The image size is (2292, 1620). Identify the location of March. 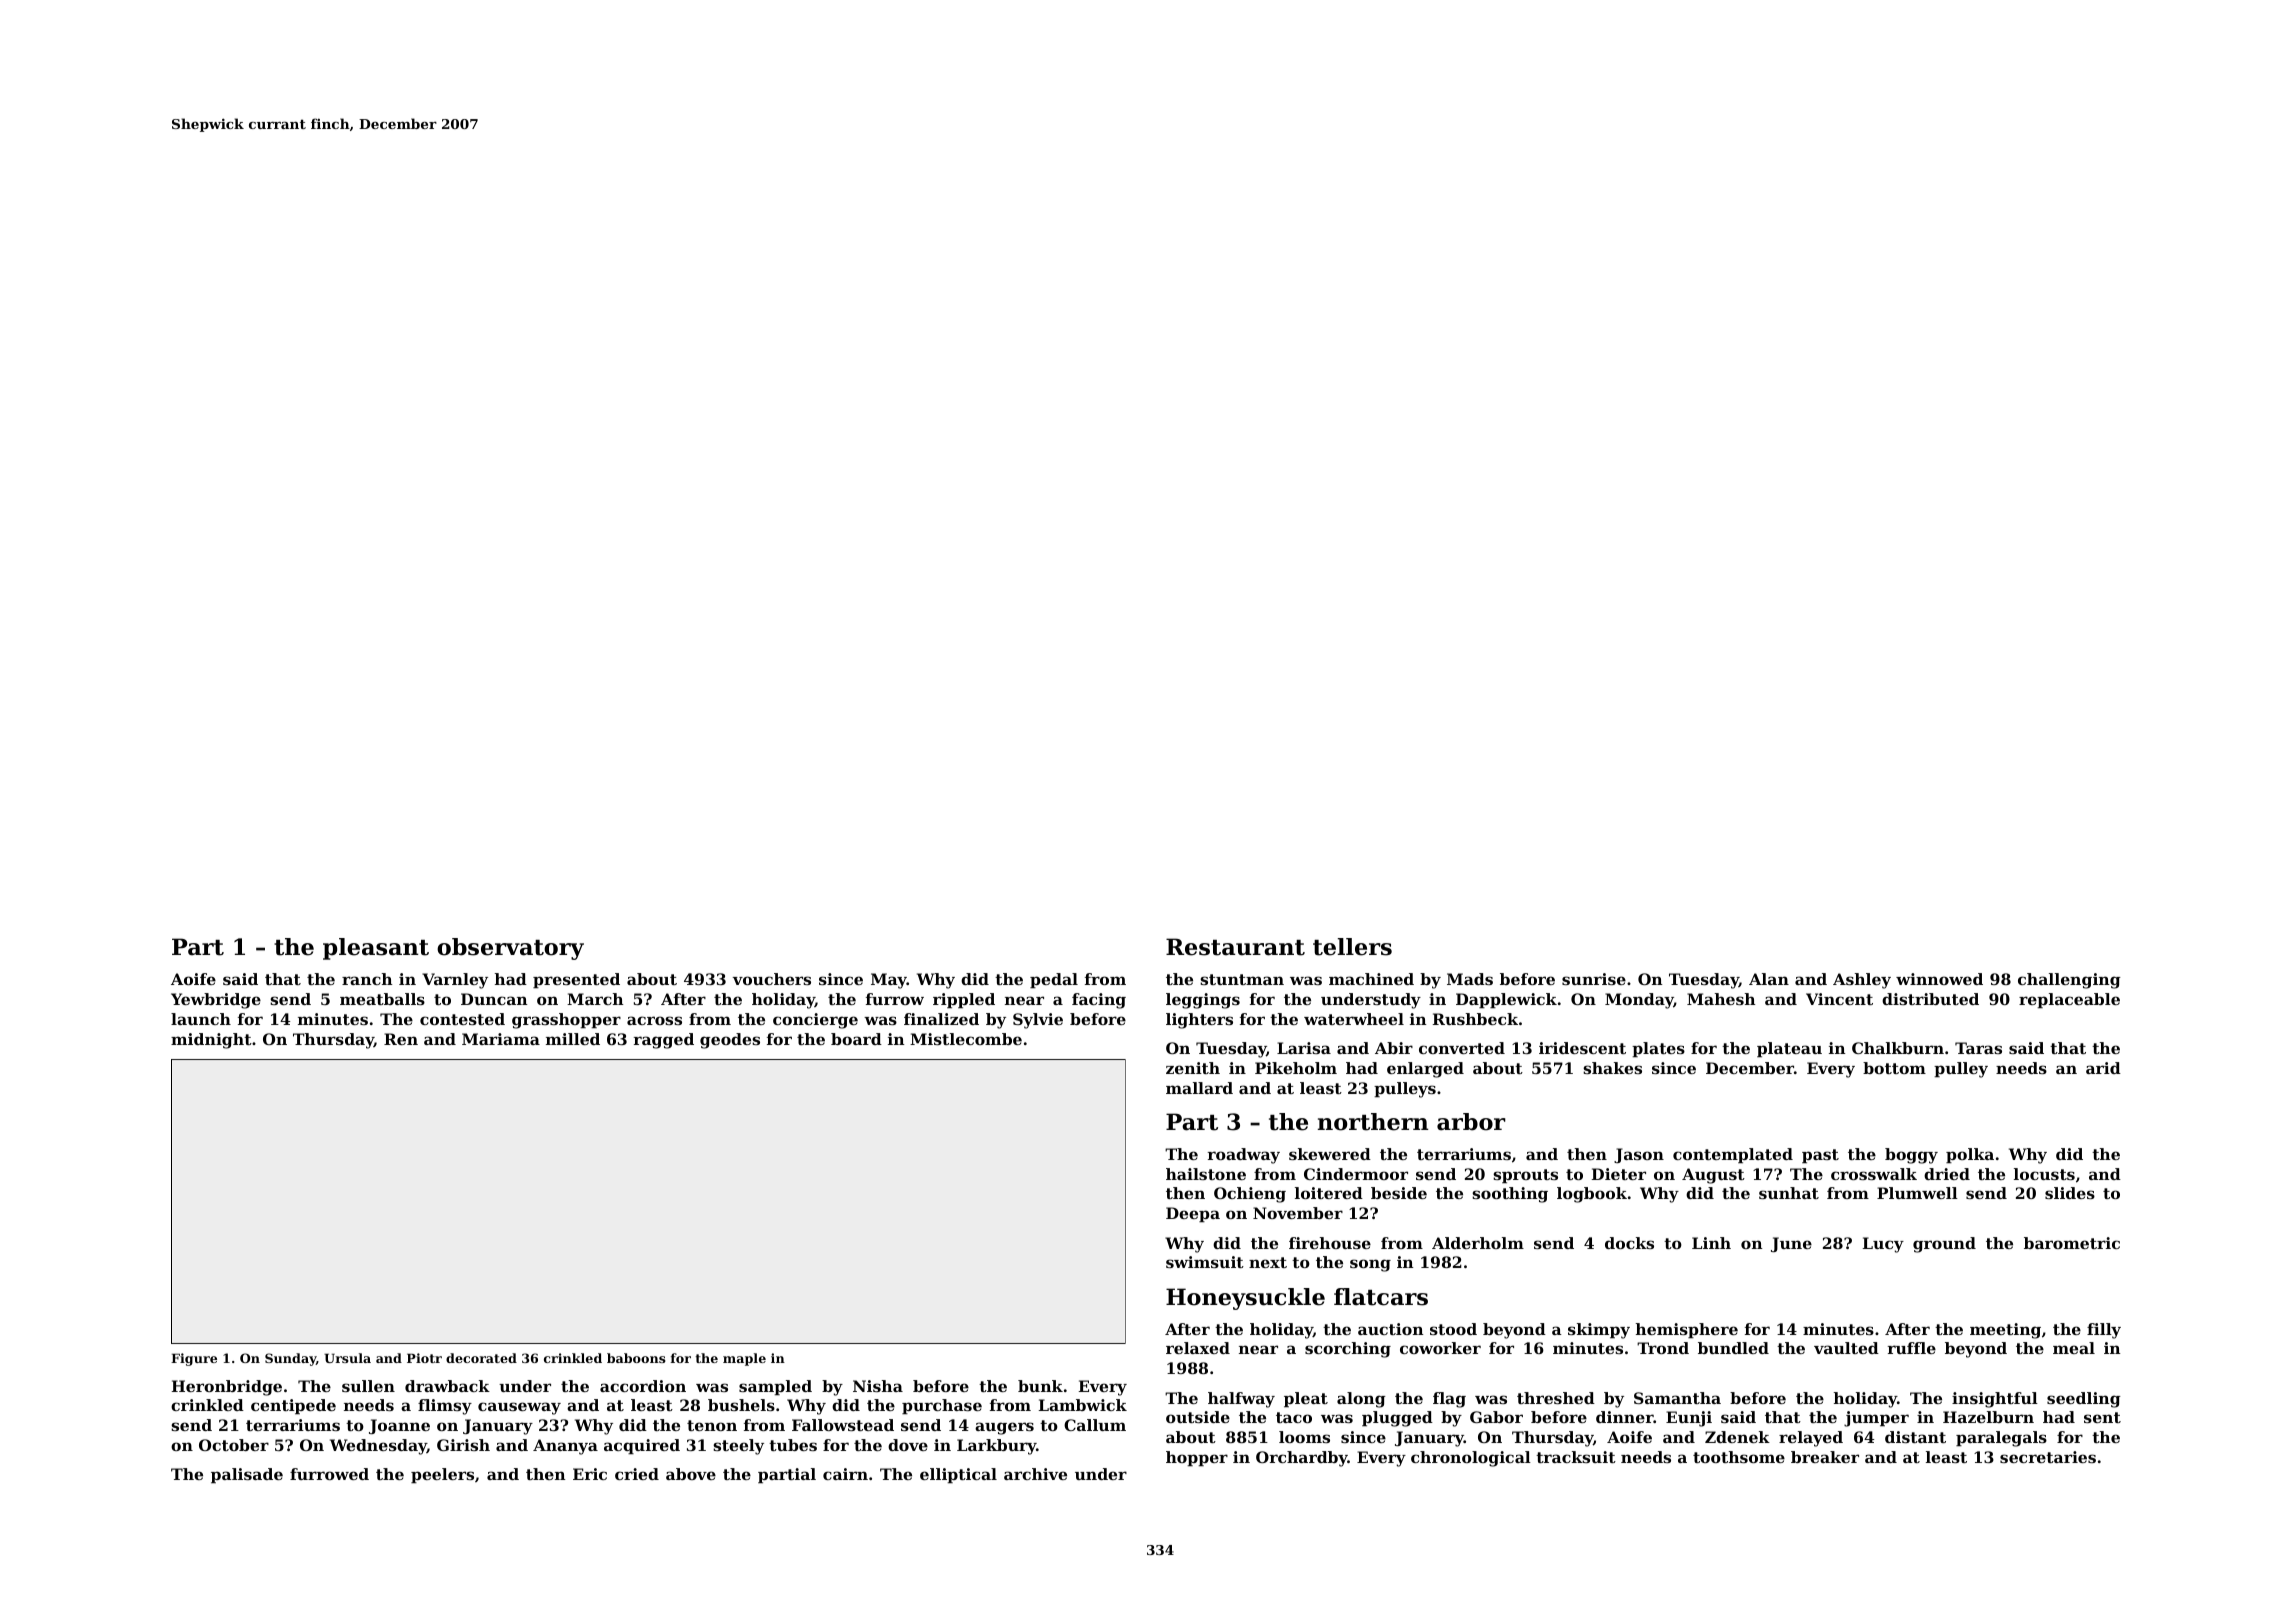
(595, 999).
